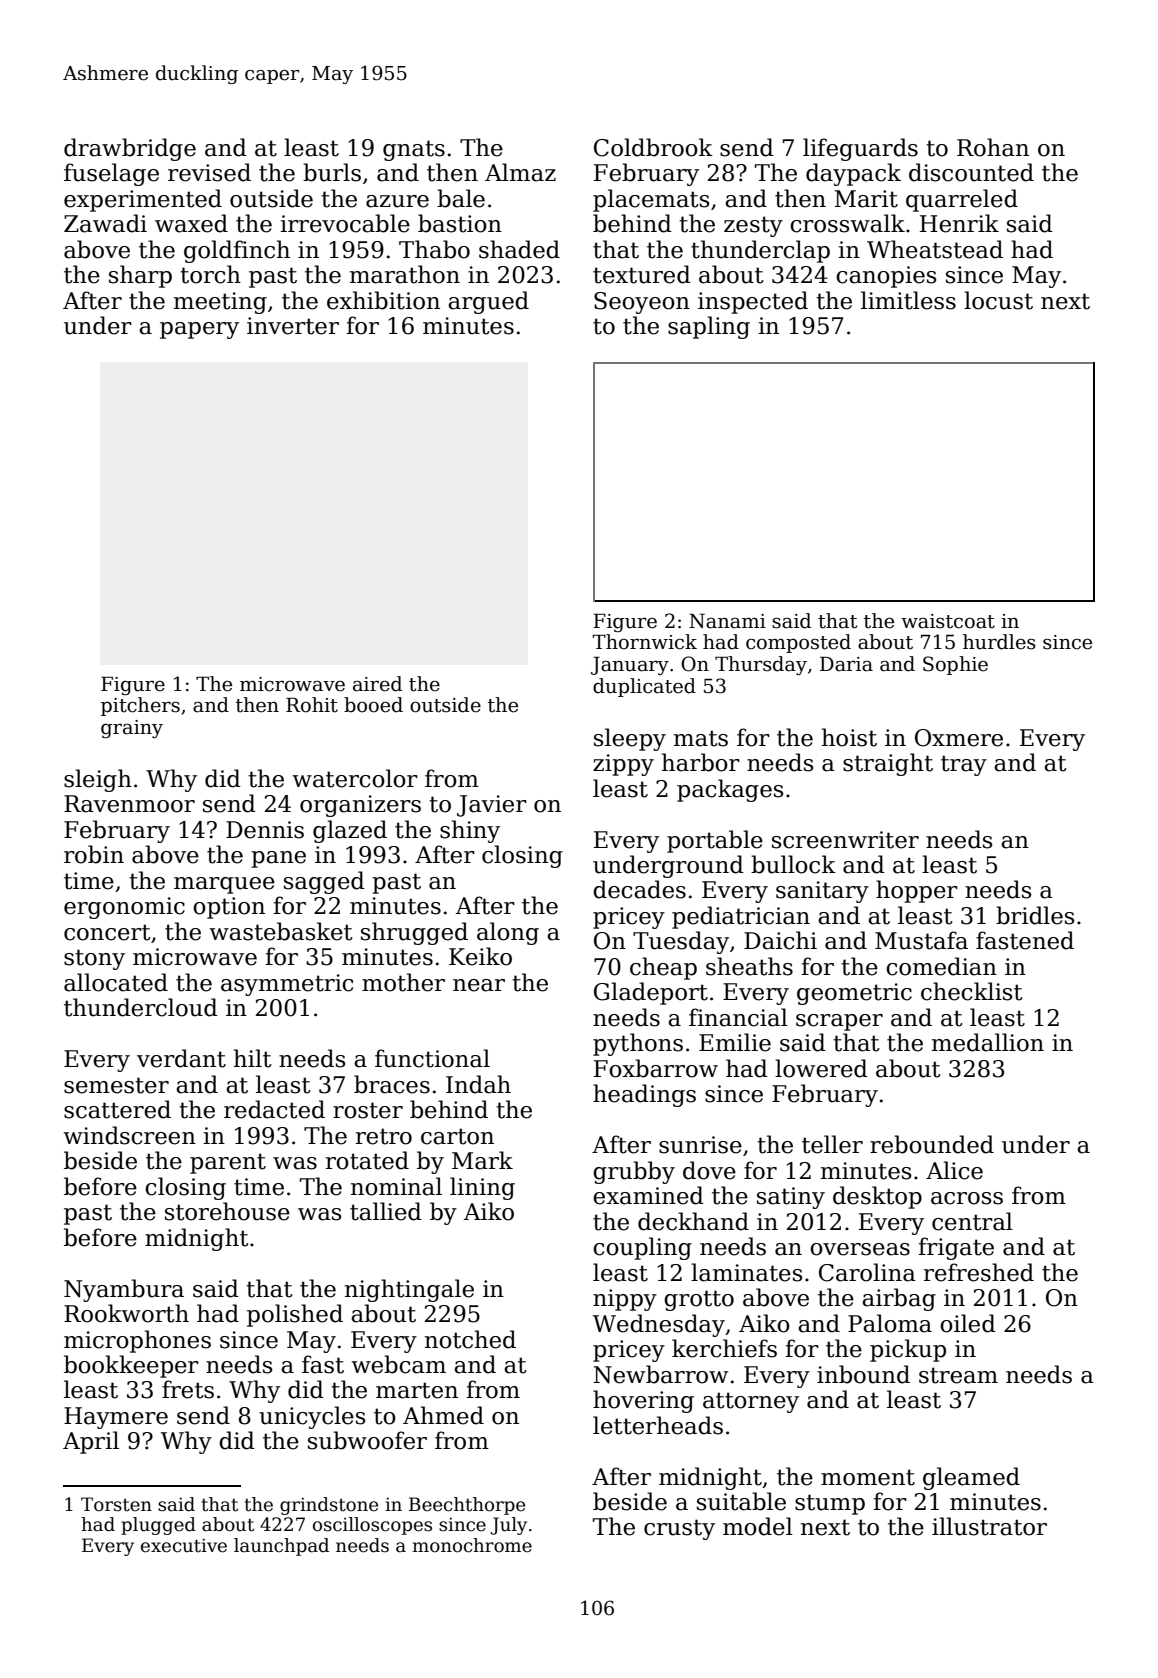 The width and height of the screenshot is (1158, 1678). Describe the element at coordinates (660, 1374) in the screenshot. I see `Newbarrow` at that location.
